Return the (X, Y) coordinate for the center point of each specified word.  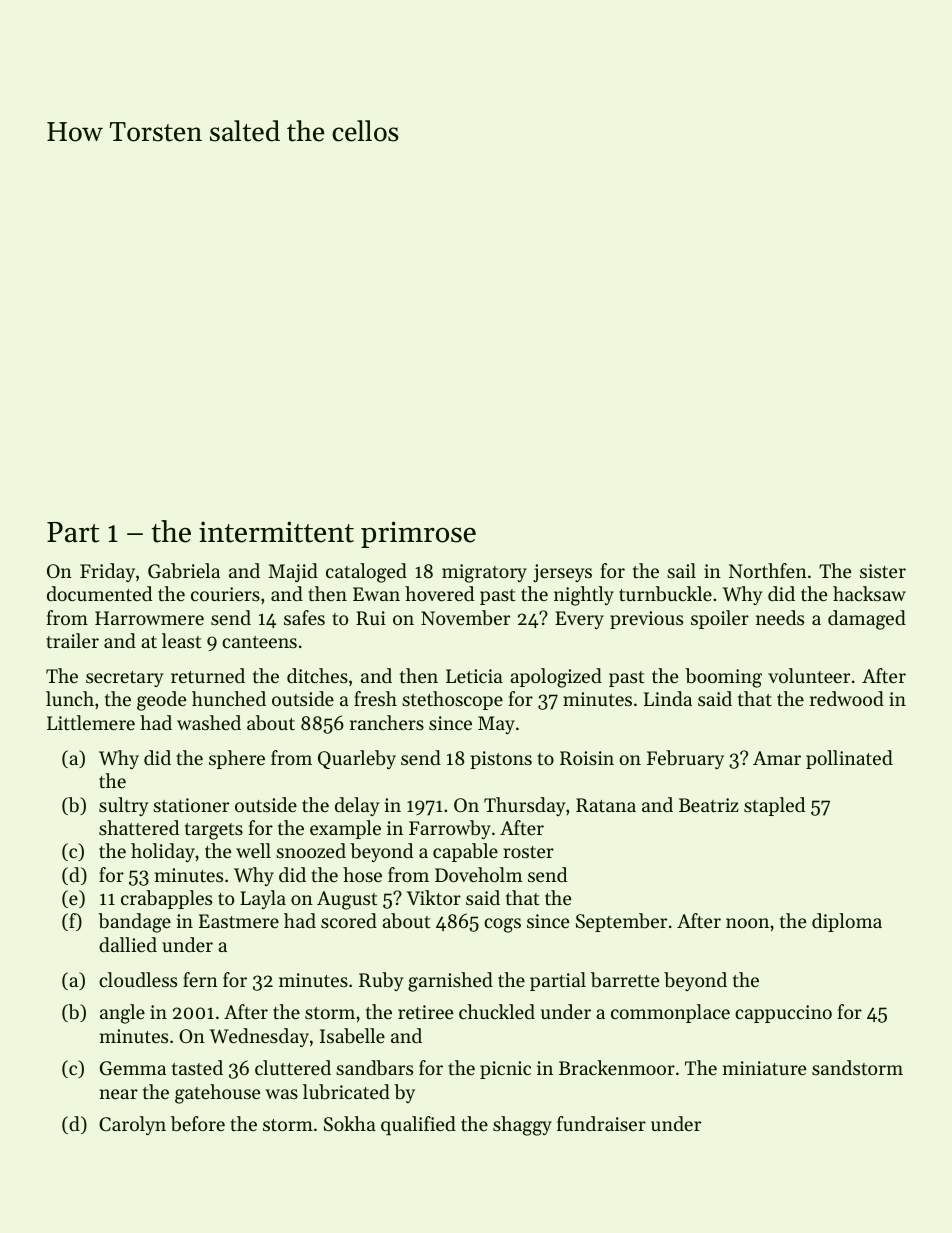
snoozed (311, 850)
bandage (134, 923)
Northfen (768, 570)
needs (780, 617)
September (621, 922)
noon (747, 923)
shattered (139, 827)
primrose (418, 534)
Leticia (474, 676)
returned (208, 675)
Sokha (350, 1124)
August (347, 900)
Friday (107, 572)
